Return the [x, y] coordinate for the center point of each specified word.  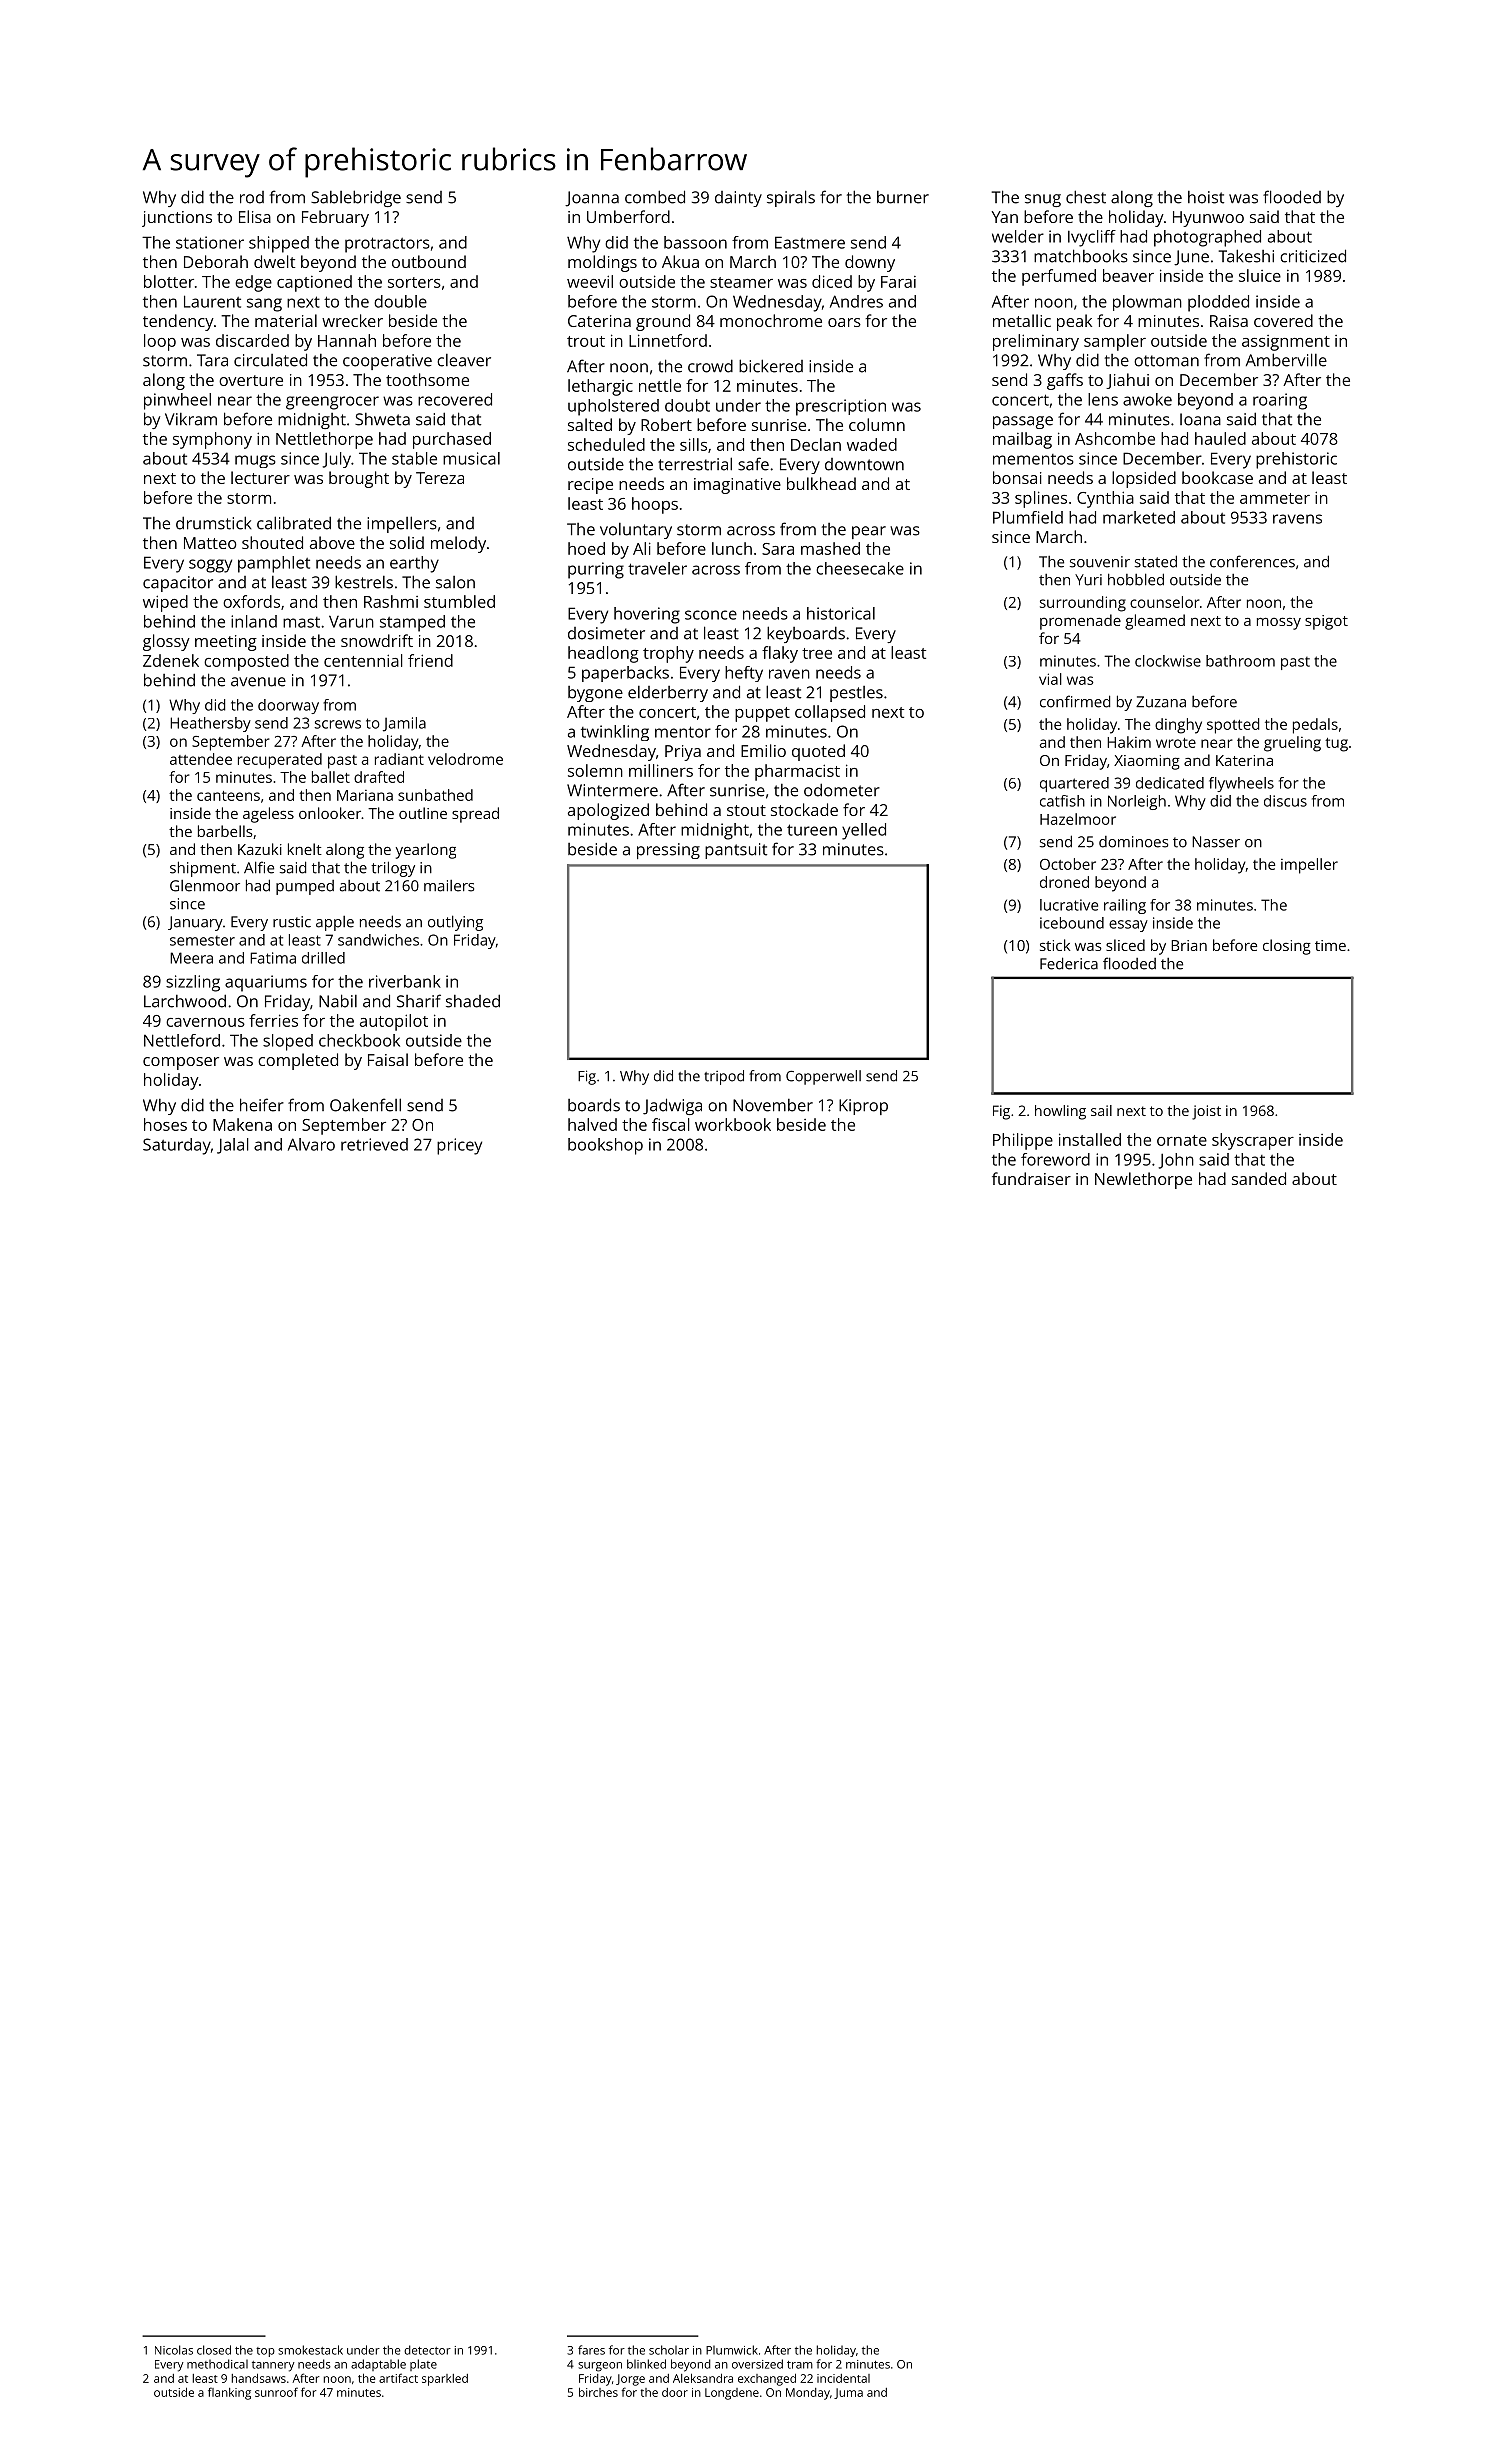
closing [1287, 947]
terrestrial [695, 464]
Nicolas [174, 2350]
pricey [459, 1146]
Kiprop [863, 1107]
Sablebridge [356, 198]
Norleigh [1137, 802]
